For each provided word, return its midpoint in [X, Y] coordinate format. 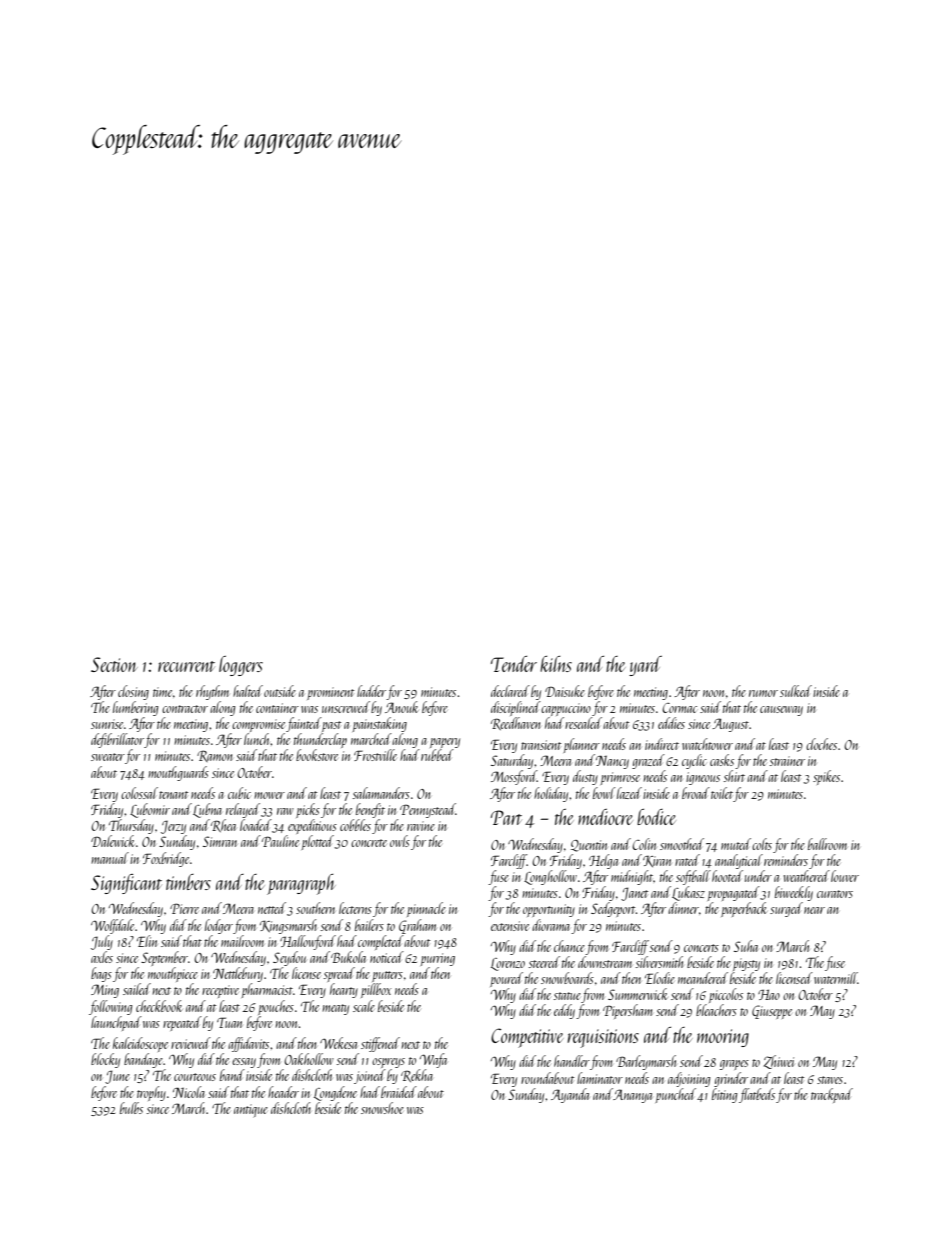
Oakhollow [309, 1059]
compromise [258, 725]
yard [645, 666]
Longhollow [550, 877]
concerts [701, 948]
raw [285, 811]
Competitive [527, 1038]
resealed [583, 723]
